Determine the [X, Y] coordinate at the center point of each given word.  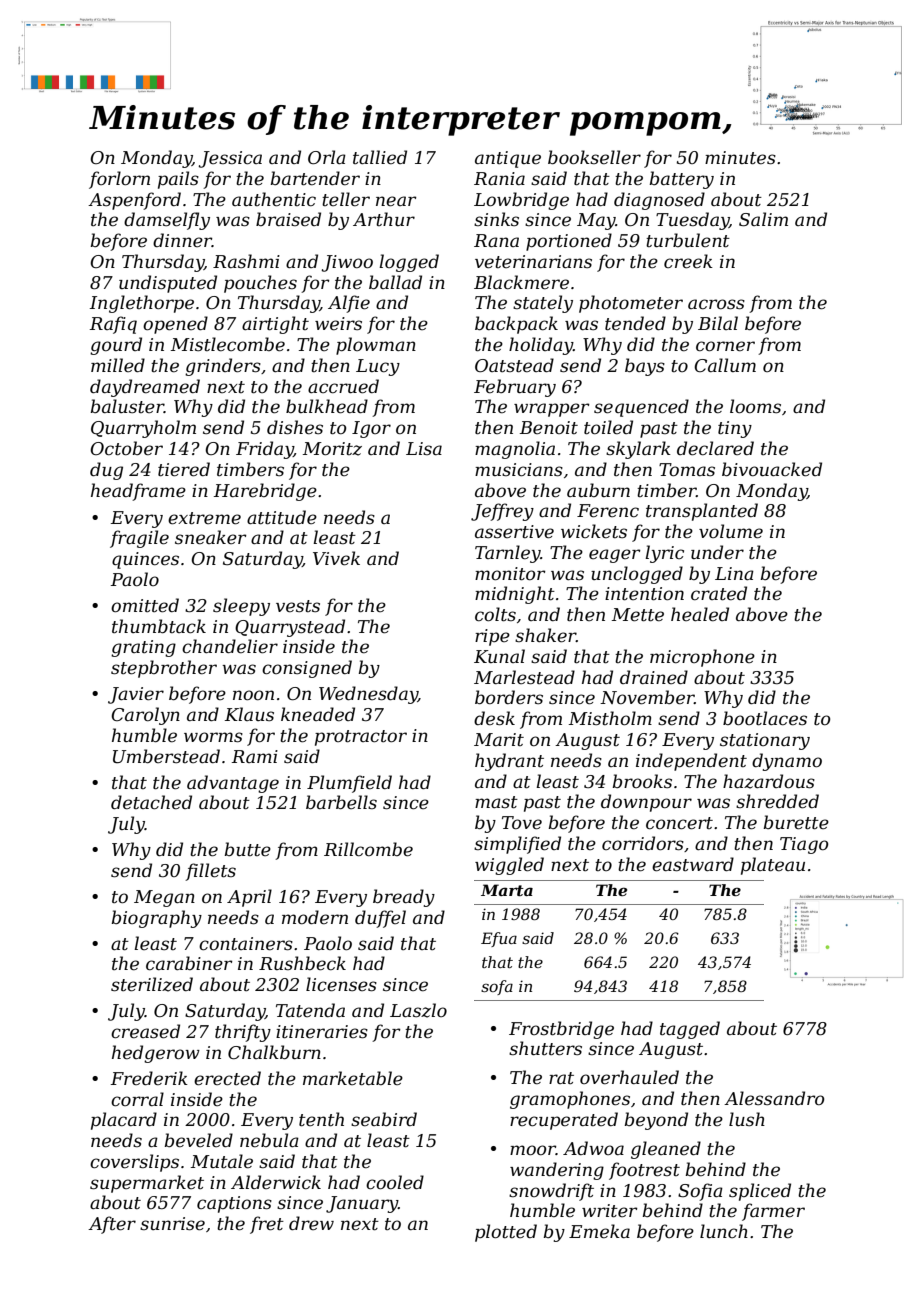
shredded [777, 801]
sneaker [211, 537]
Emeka [599, 1231]
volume [731, 531]
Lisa [424, 448]
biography [156, 919]
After [112, 1225]
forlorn [119, 180]
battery [681, 180]
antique [508, 159]
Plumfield [349, 784]
